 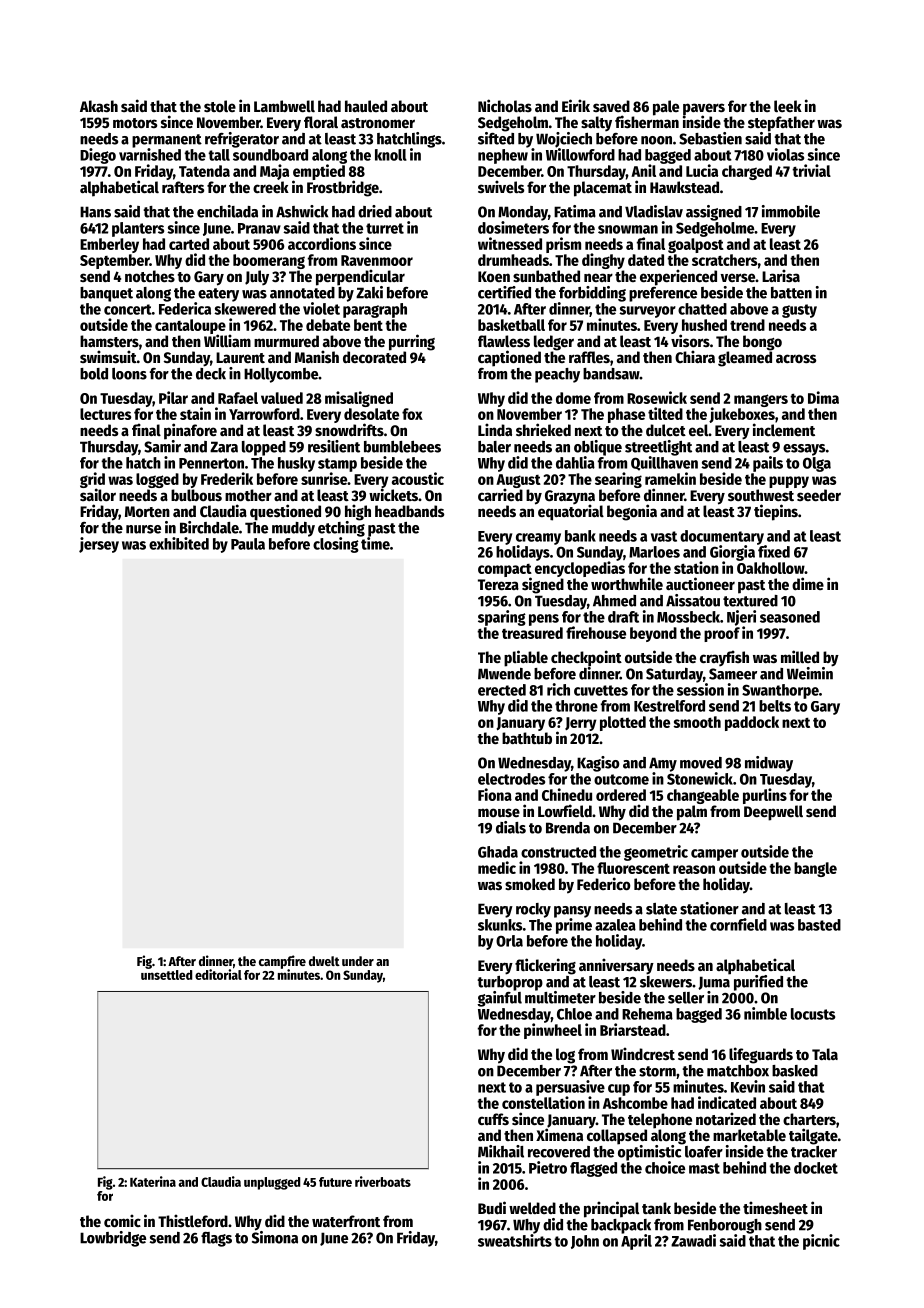 I want to click on Kestrelford, so click(x=669, y=706).
